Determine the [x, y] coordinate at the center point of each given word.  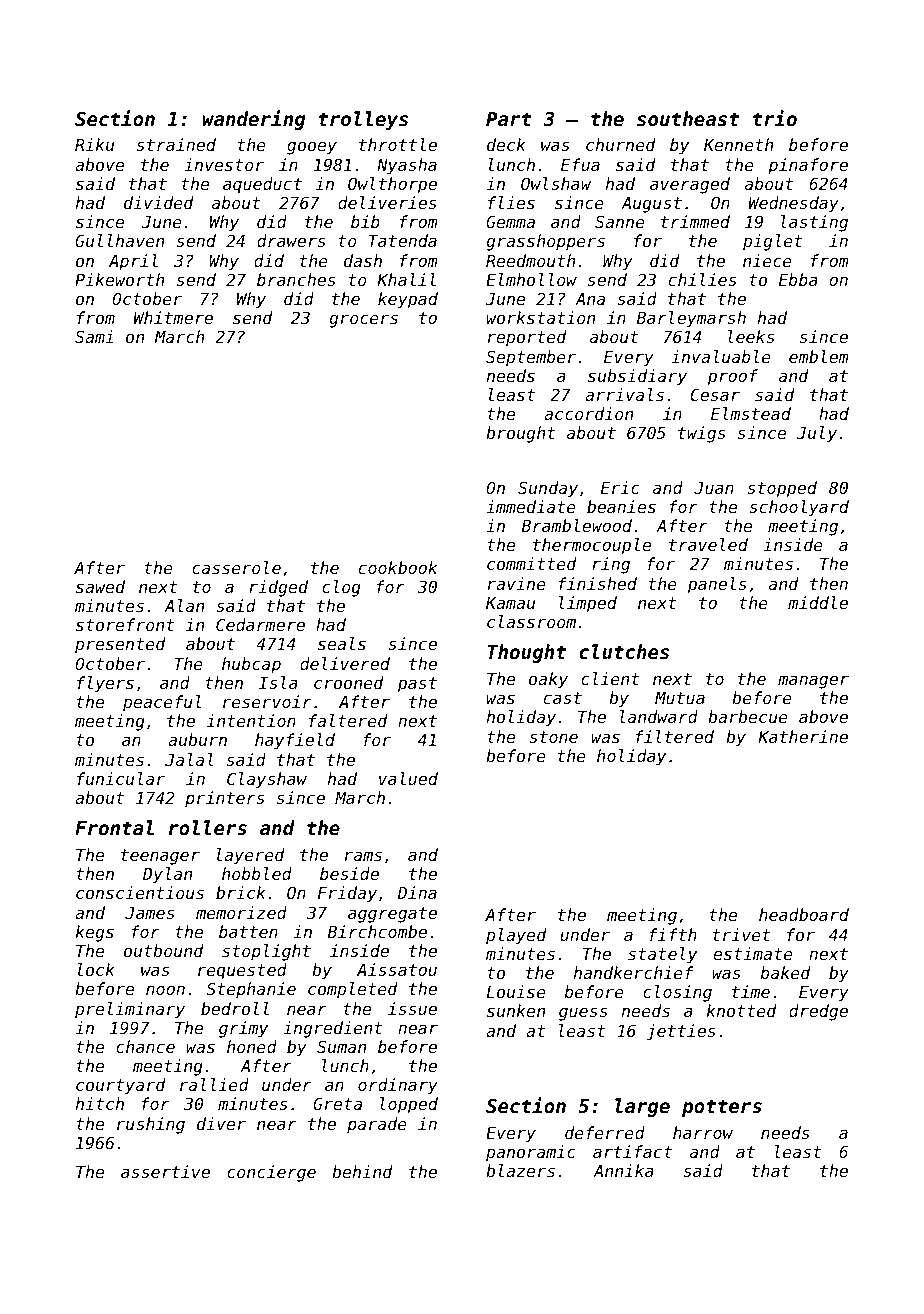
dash [363, 260]
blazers [520, 1170]
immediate [531, 506]
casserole [236, 567]
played [516, 936]
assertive [165, 1171]
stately [662, 955]
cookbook [398, 567]
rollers [208, 827]
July [817, 434]
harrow [703, 1132]
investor [224, 164]
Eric [620, 487]
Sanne [620, 221]
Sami [94, 336]
